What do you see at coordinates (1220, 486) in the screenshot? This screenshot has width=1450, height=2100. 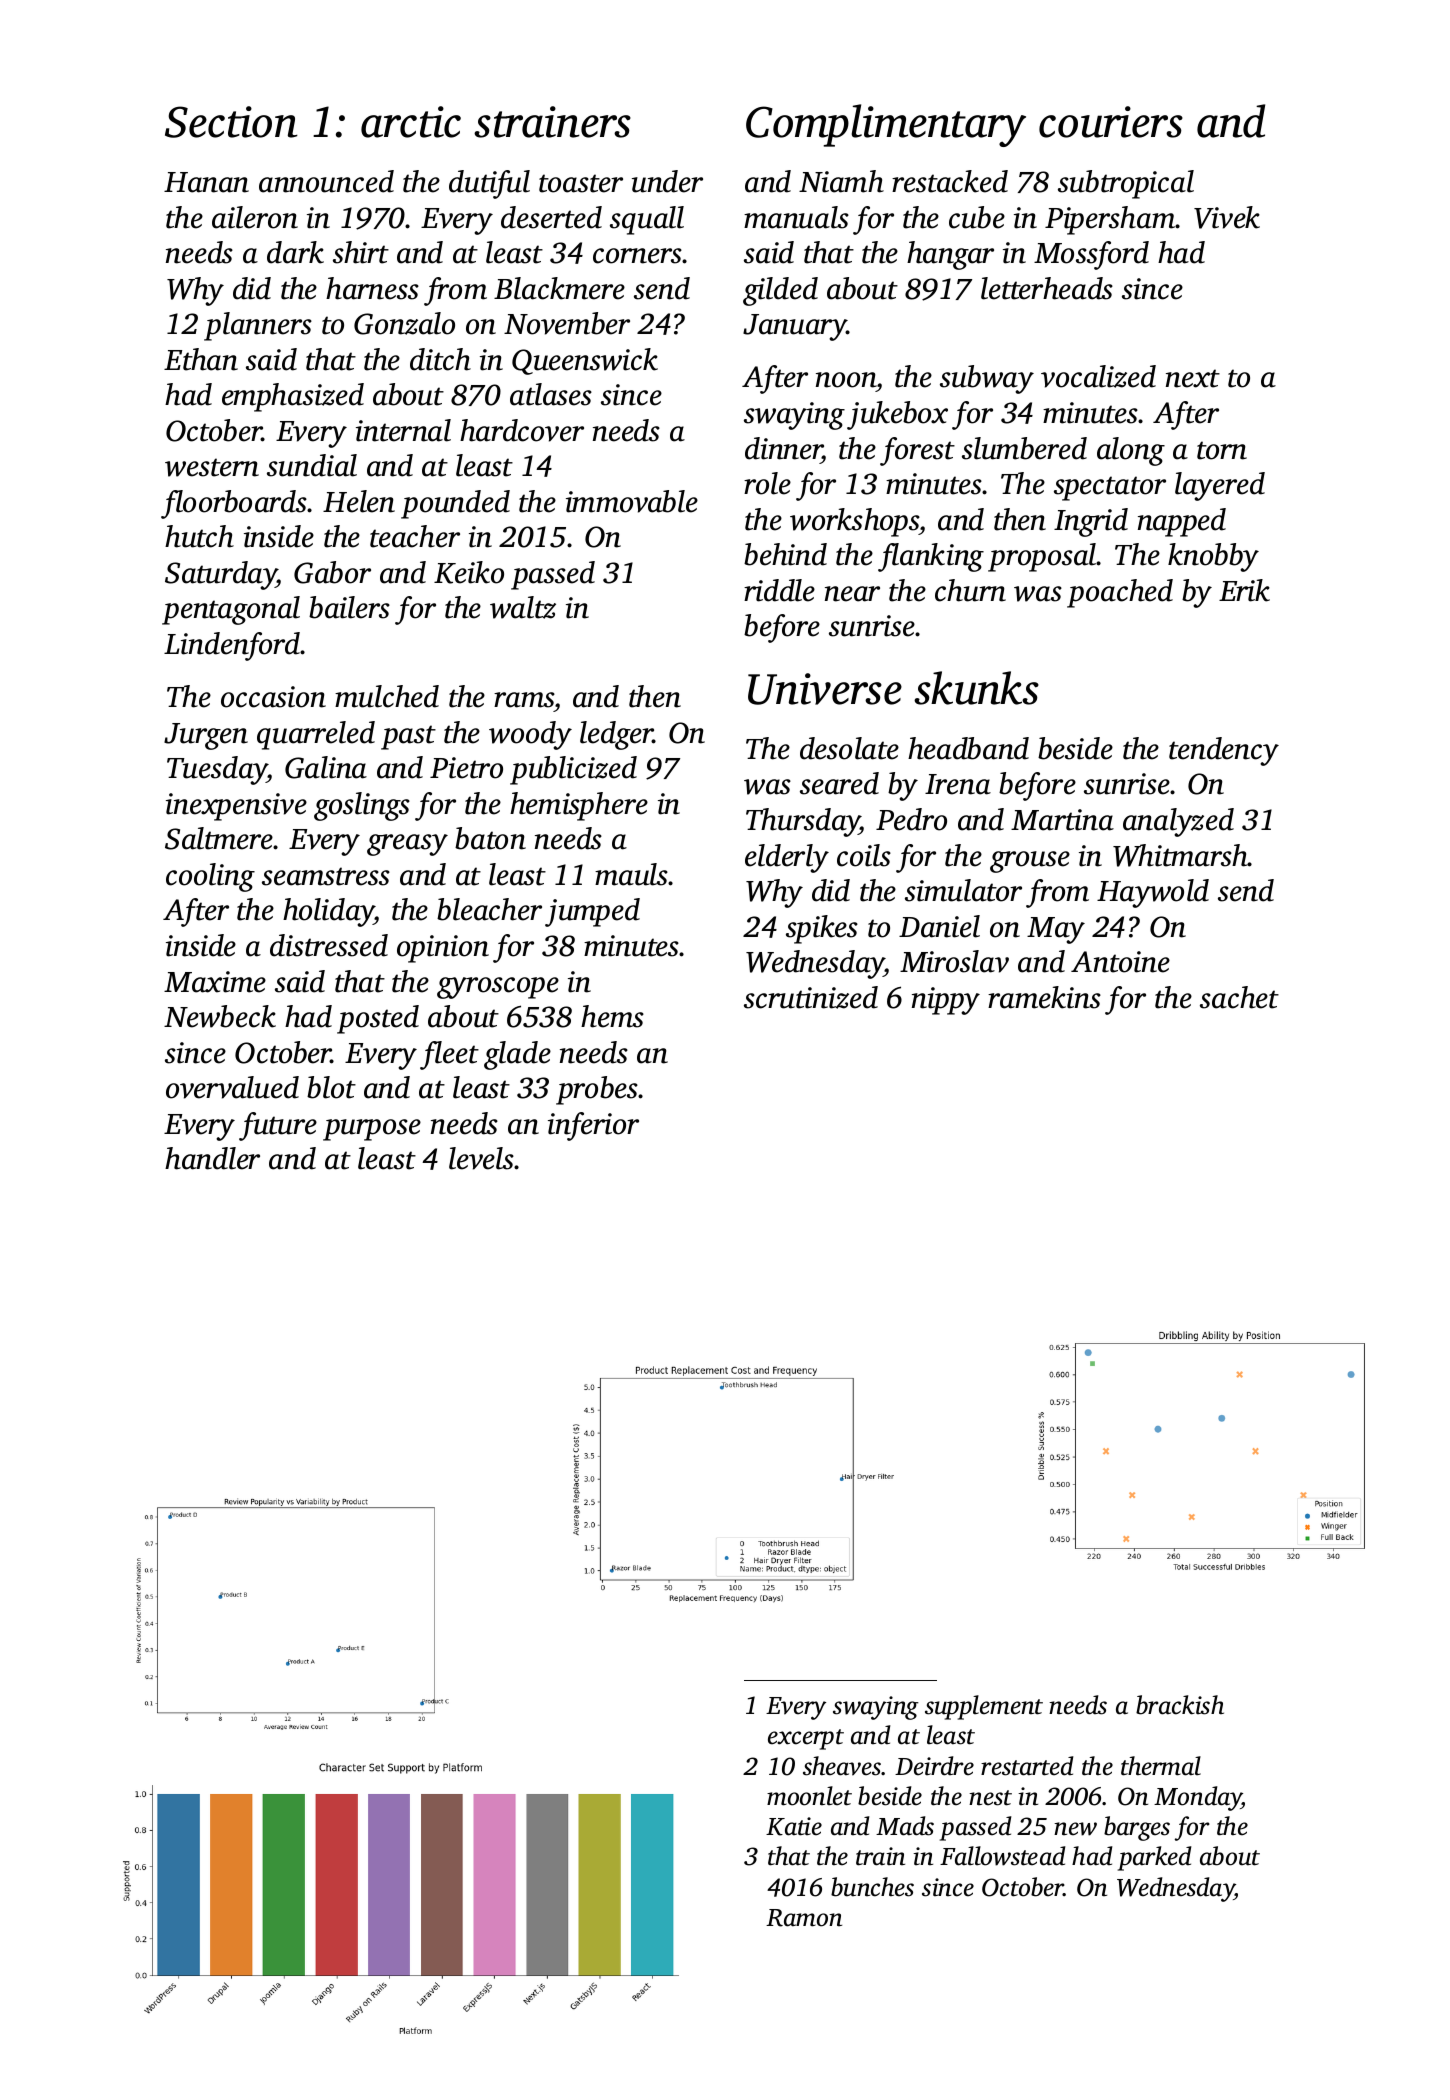 I see `layered` at bounding box center [1220, 486].
